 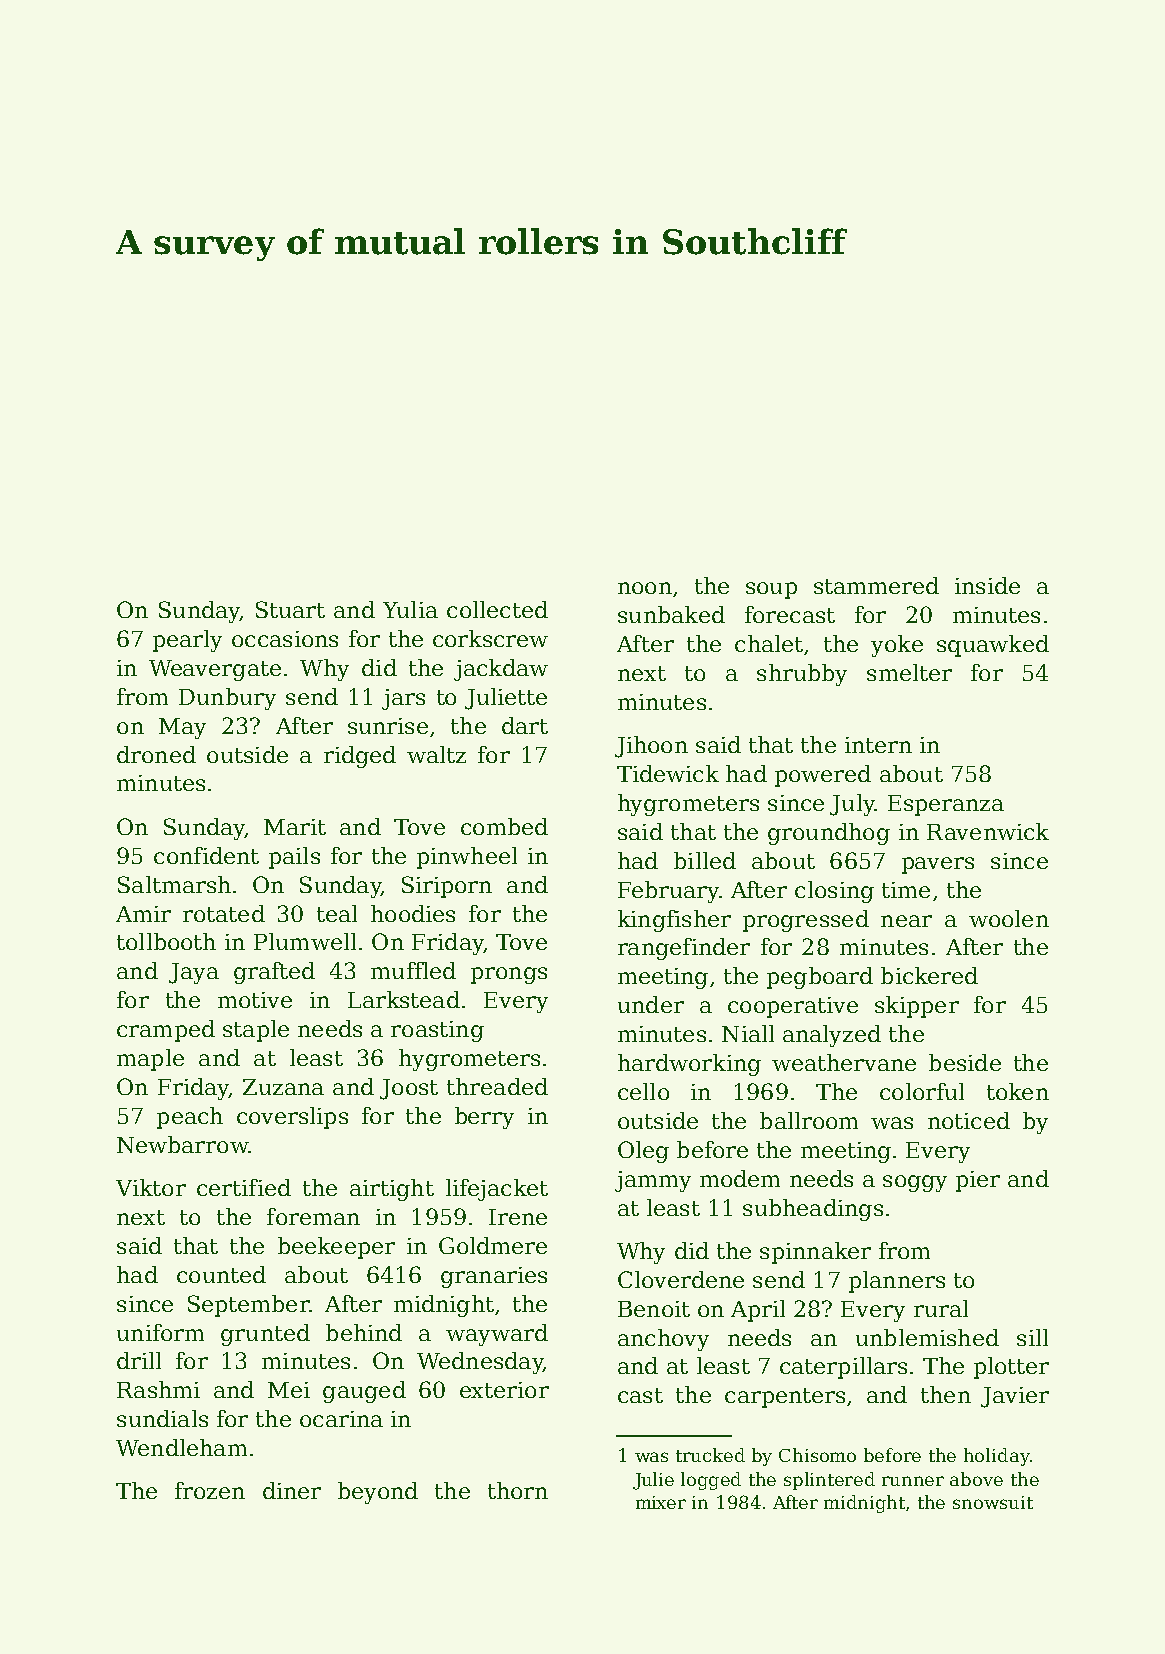 I want to click on motive, so click(x=255, y=1000).
